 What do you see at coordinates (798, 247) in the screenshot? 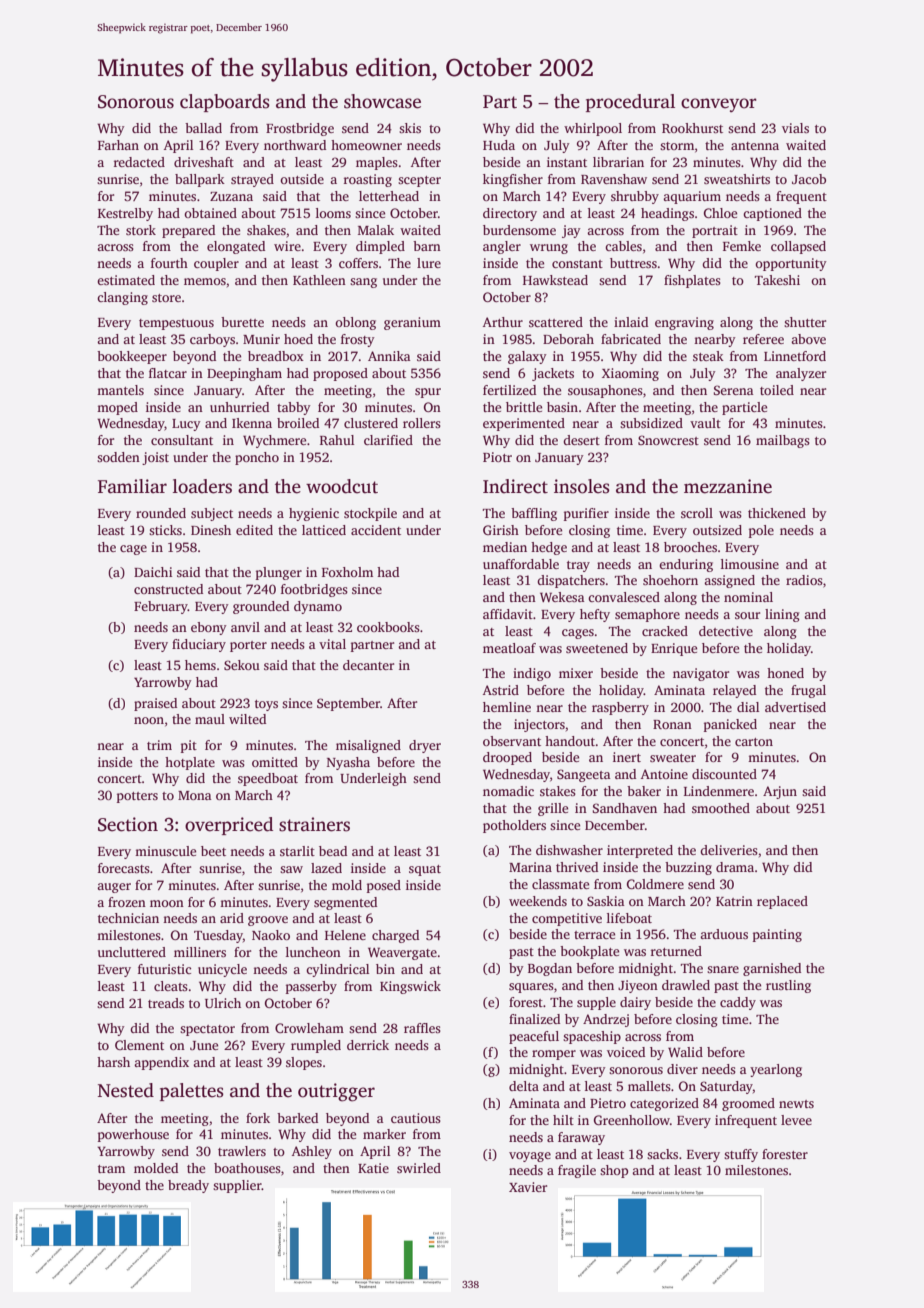
I see `collapsed` at bounding box center [798, 247].
